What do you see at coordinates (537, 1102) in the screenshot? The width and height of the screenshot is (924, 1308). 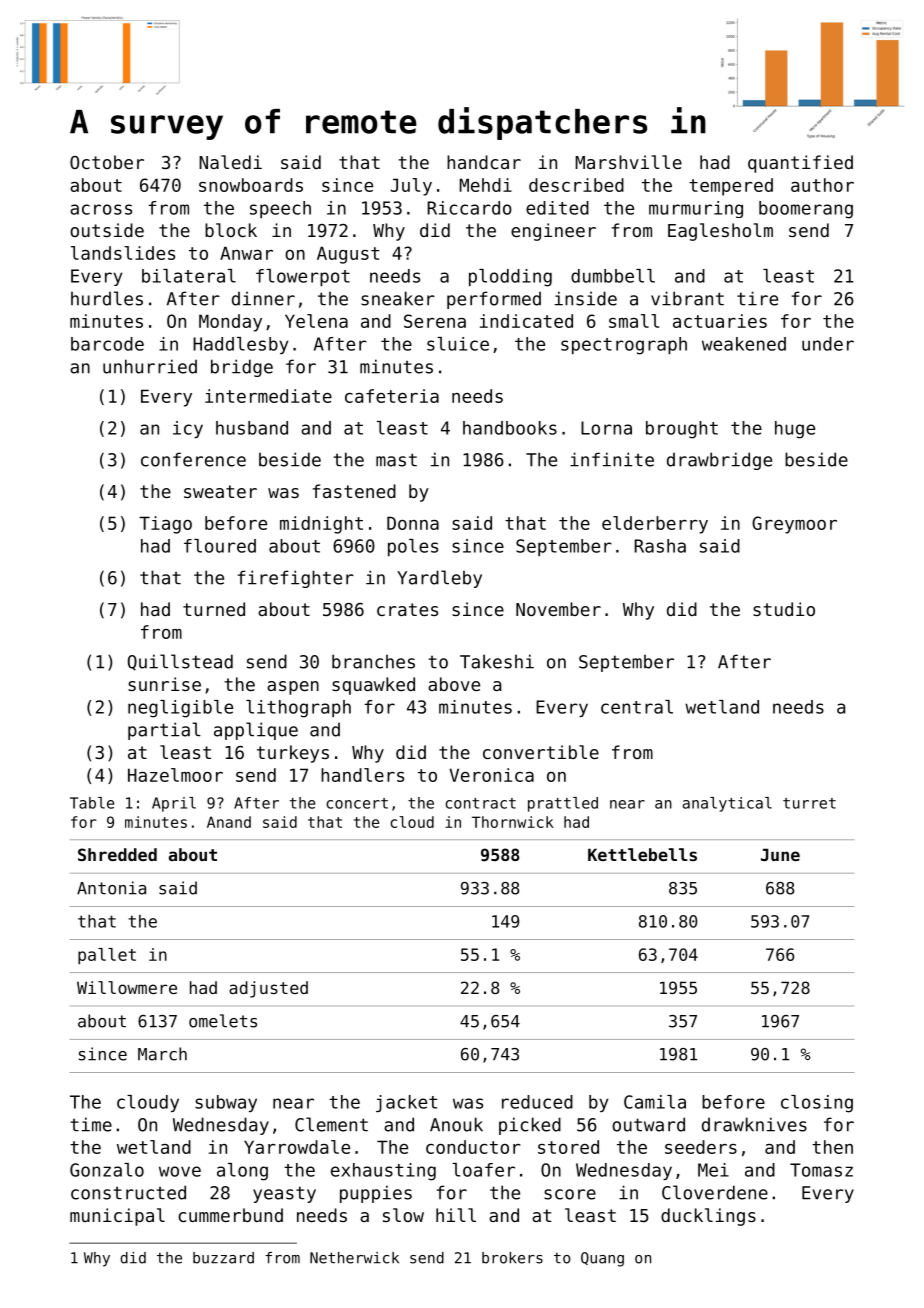 I see `reduced` at bounding box center [537, 1102].
